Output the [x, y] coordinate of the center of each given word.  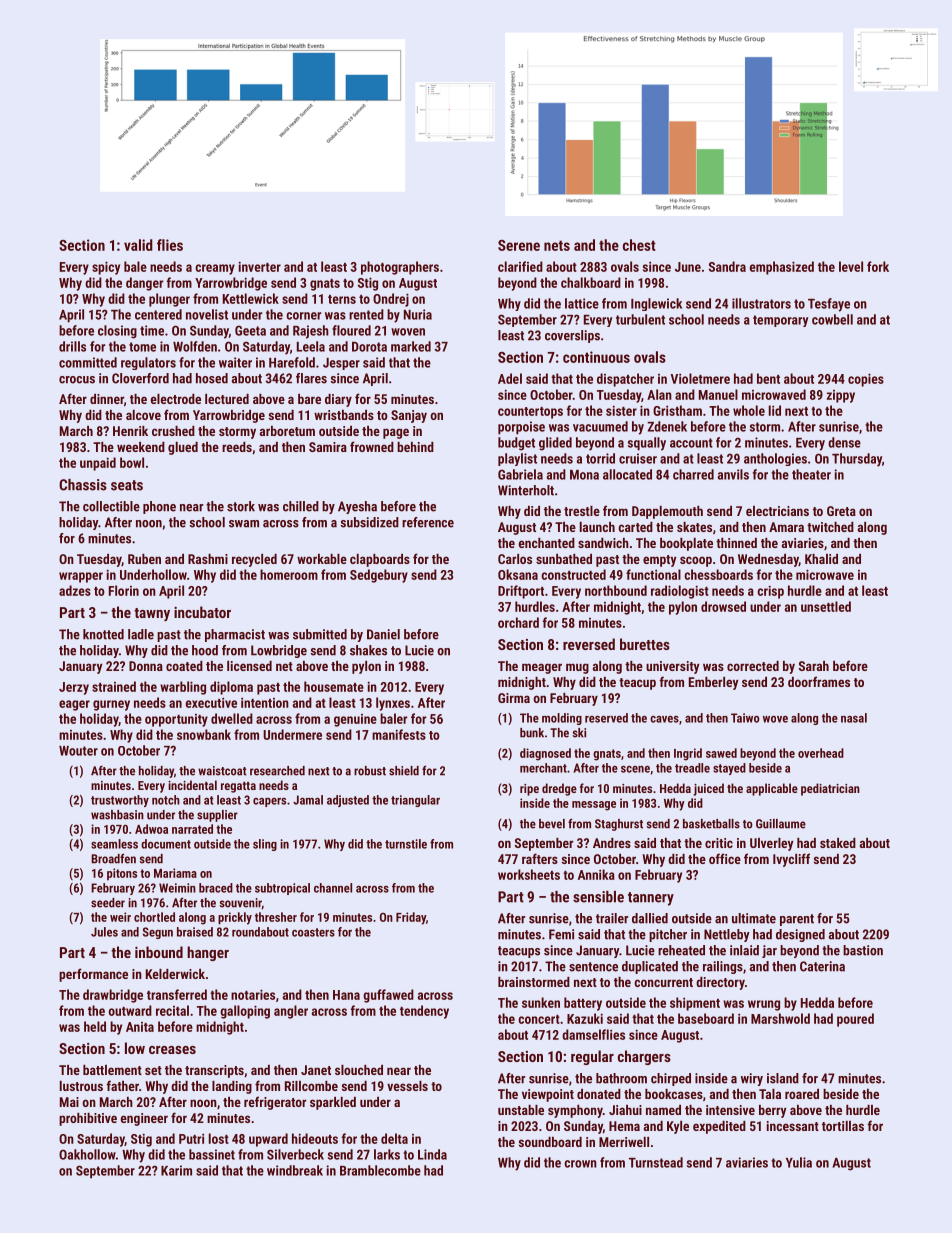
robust [370, 771]
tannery [651, 899]
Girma [514, 698]
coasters [313, 932]
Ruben [144, 559]
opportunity [176, 720]
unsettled [826, 606]
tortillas [843, 1126]
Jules [104, 932]
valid [138, 245]
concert [539, 1019]
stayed [729, 769]
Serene [519, 245]
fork [878, 266]
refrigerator [275, 1103]
